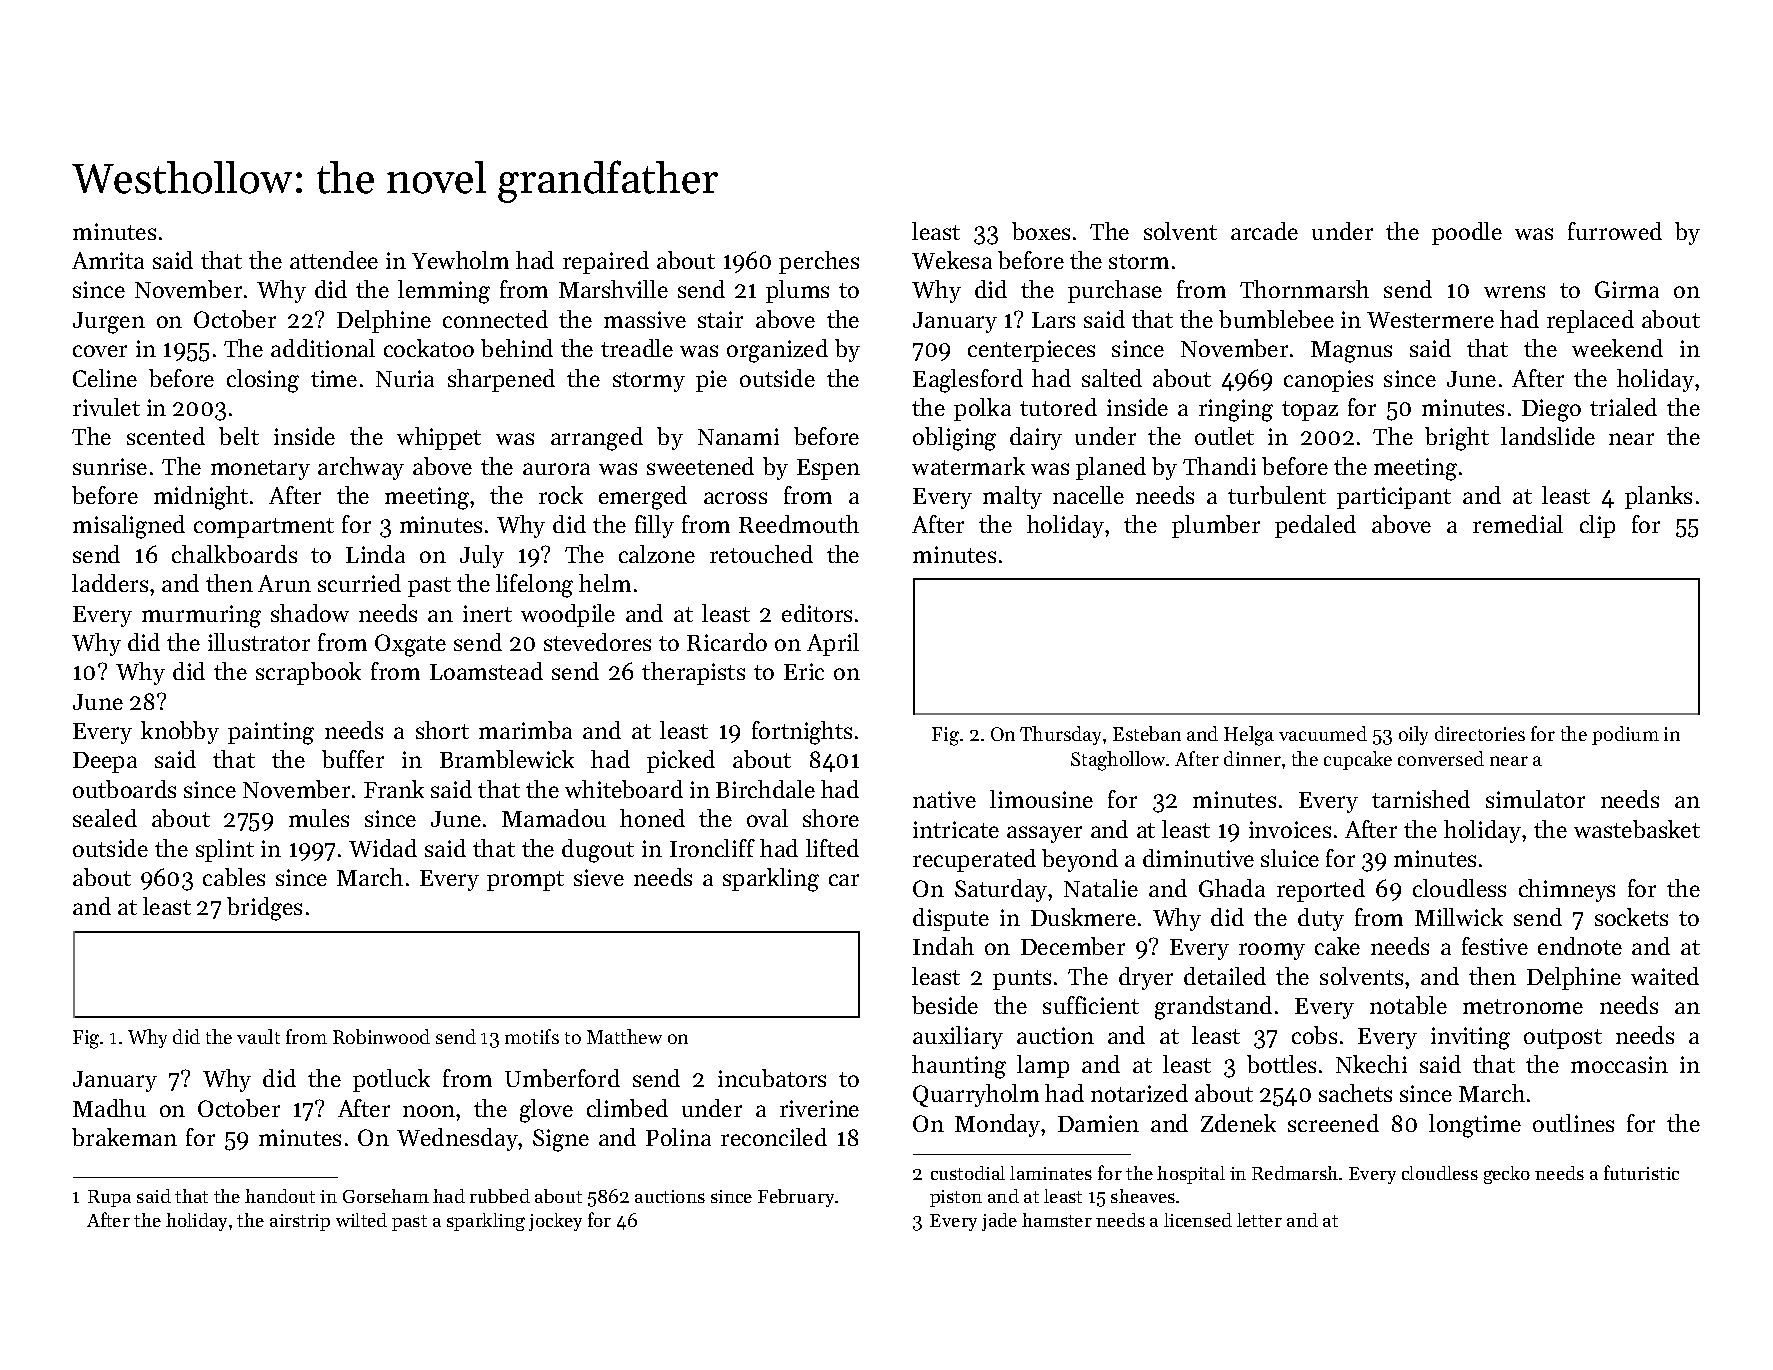  I want to click on treadle, so click(637, 348).
